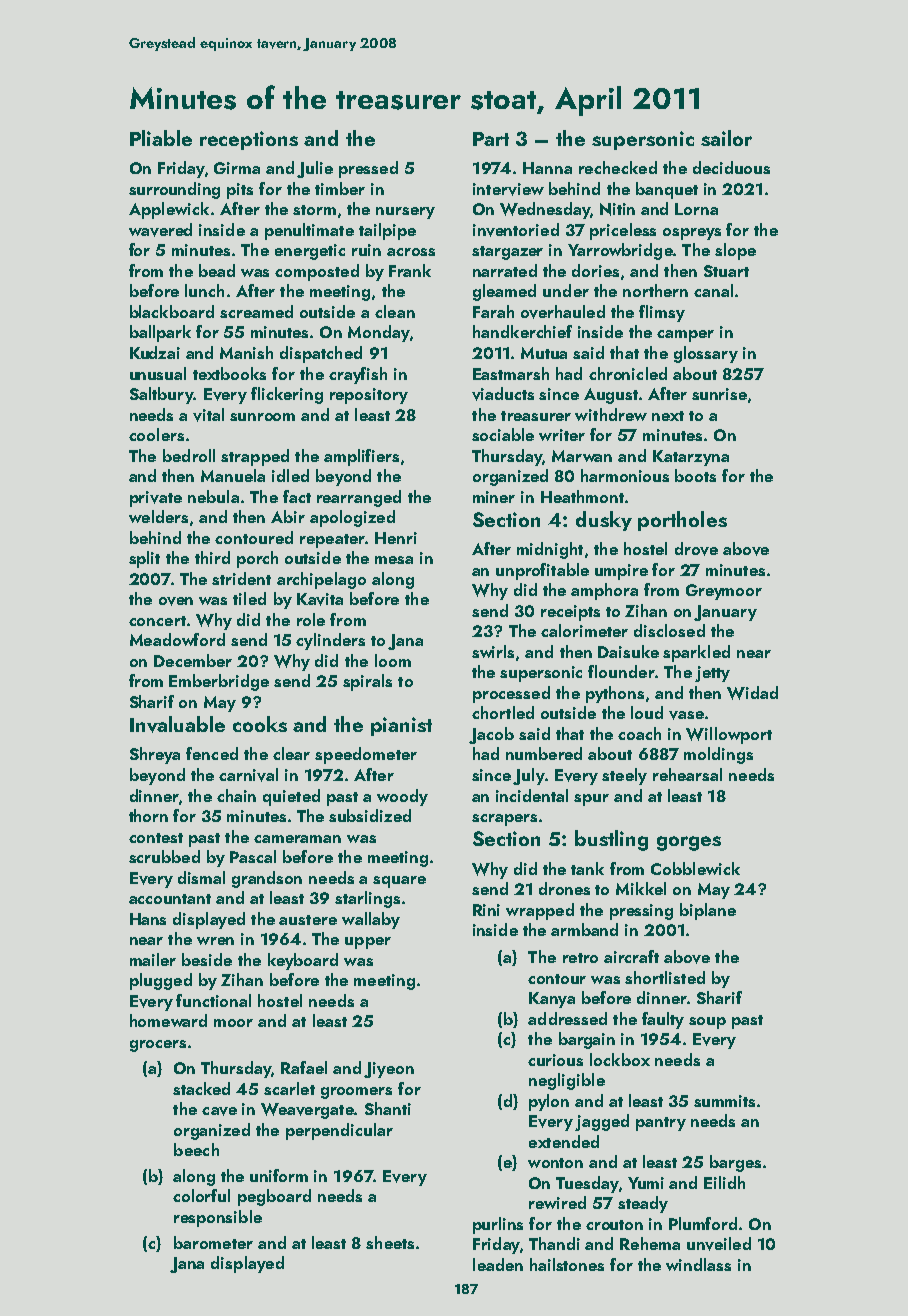 This image has height=1316, width=908. Describe the element at coordinates (491, 139) in the image. I see `Part` at that location.
